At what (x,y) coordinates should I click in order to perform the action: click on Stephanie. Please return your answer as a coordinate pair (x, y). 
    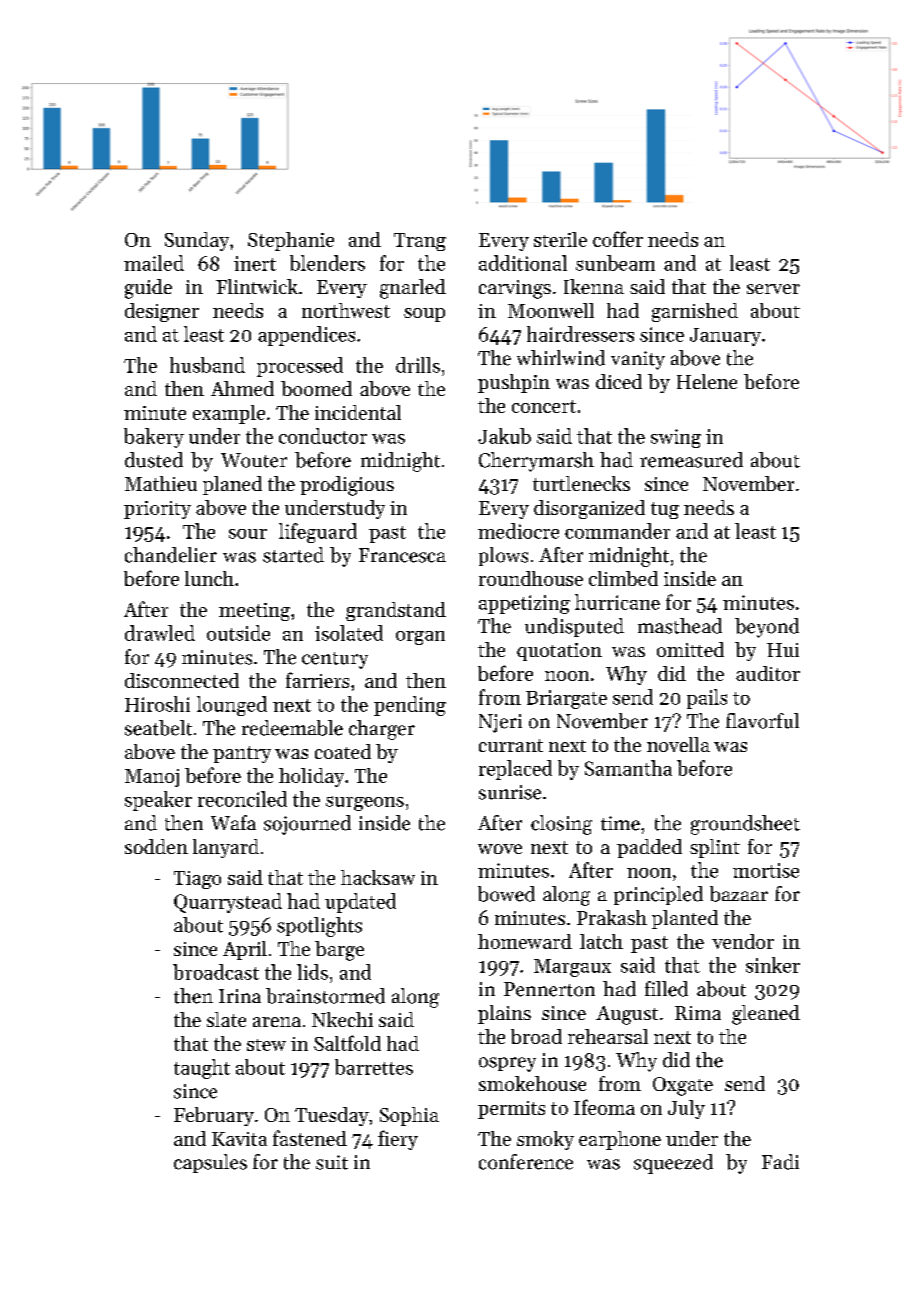
    Looking at the image, I should click on (291, 241).
